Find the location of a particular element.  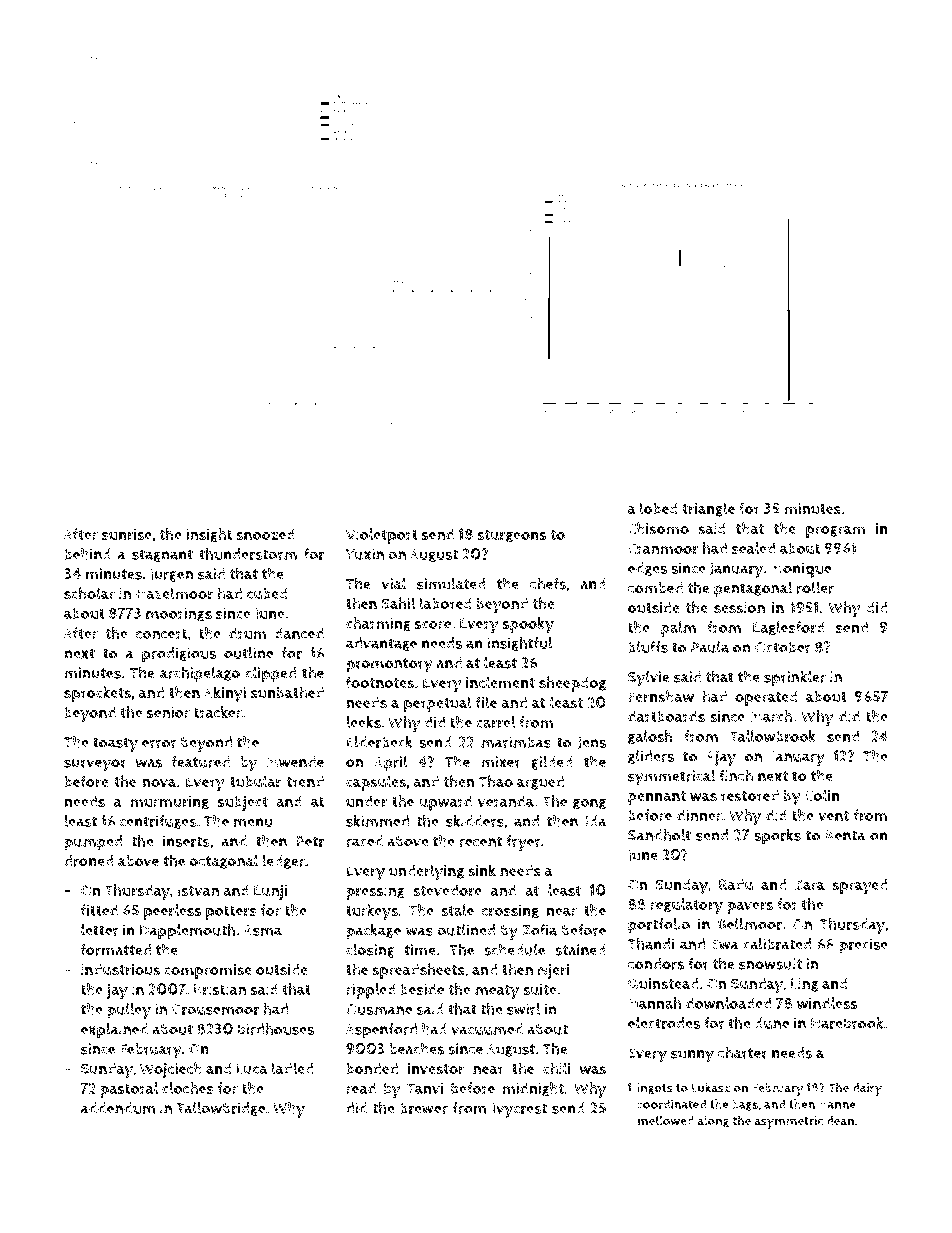

sprockets is located at coordinates (97, 694).
